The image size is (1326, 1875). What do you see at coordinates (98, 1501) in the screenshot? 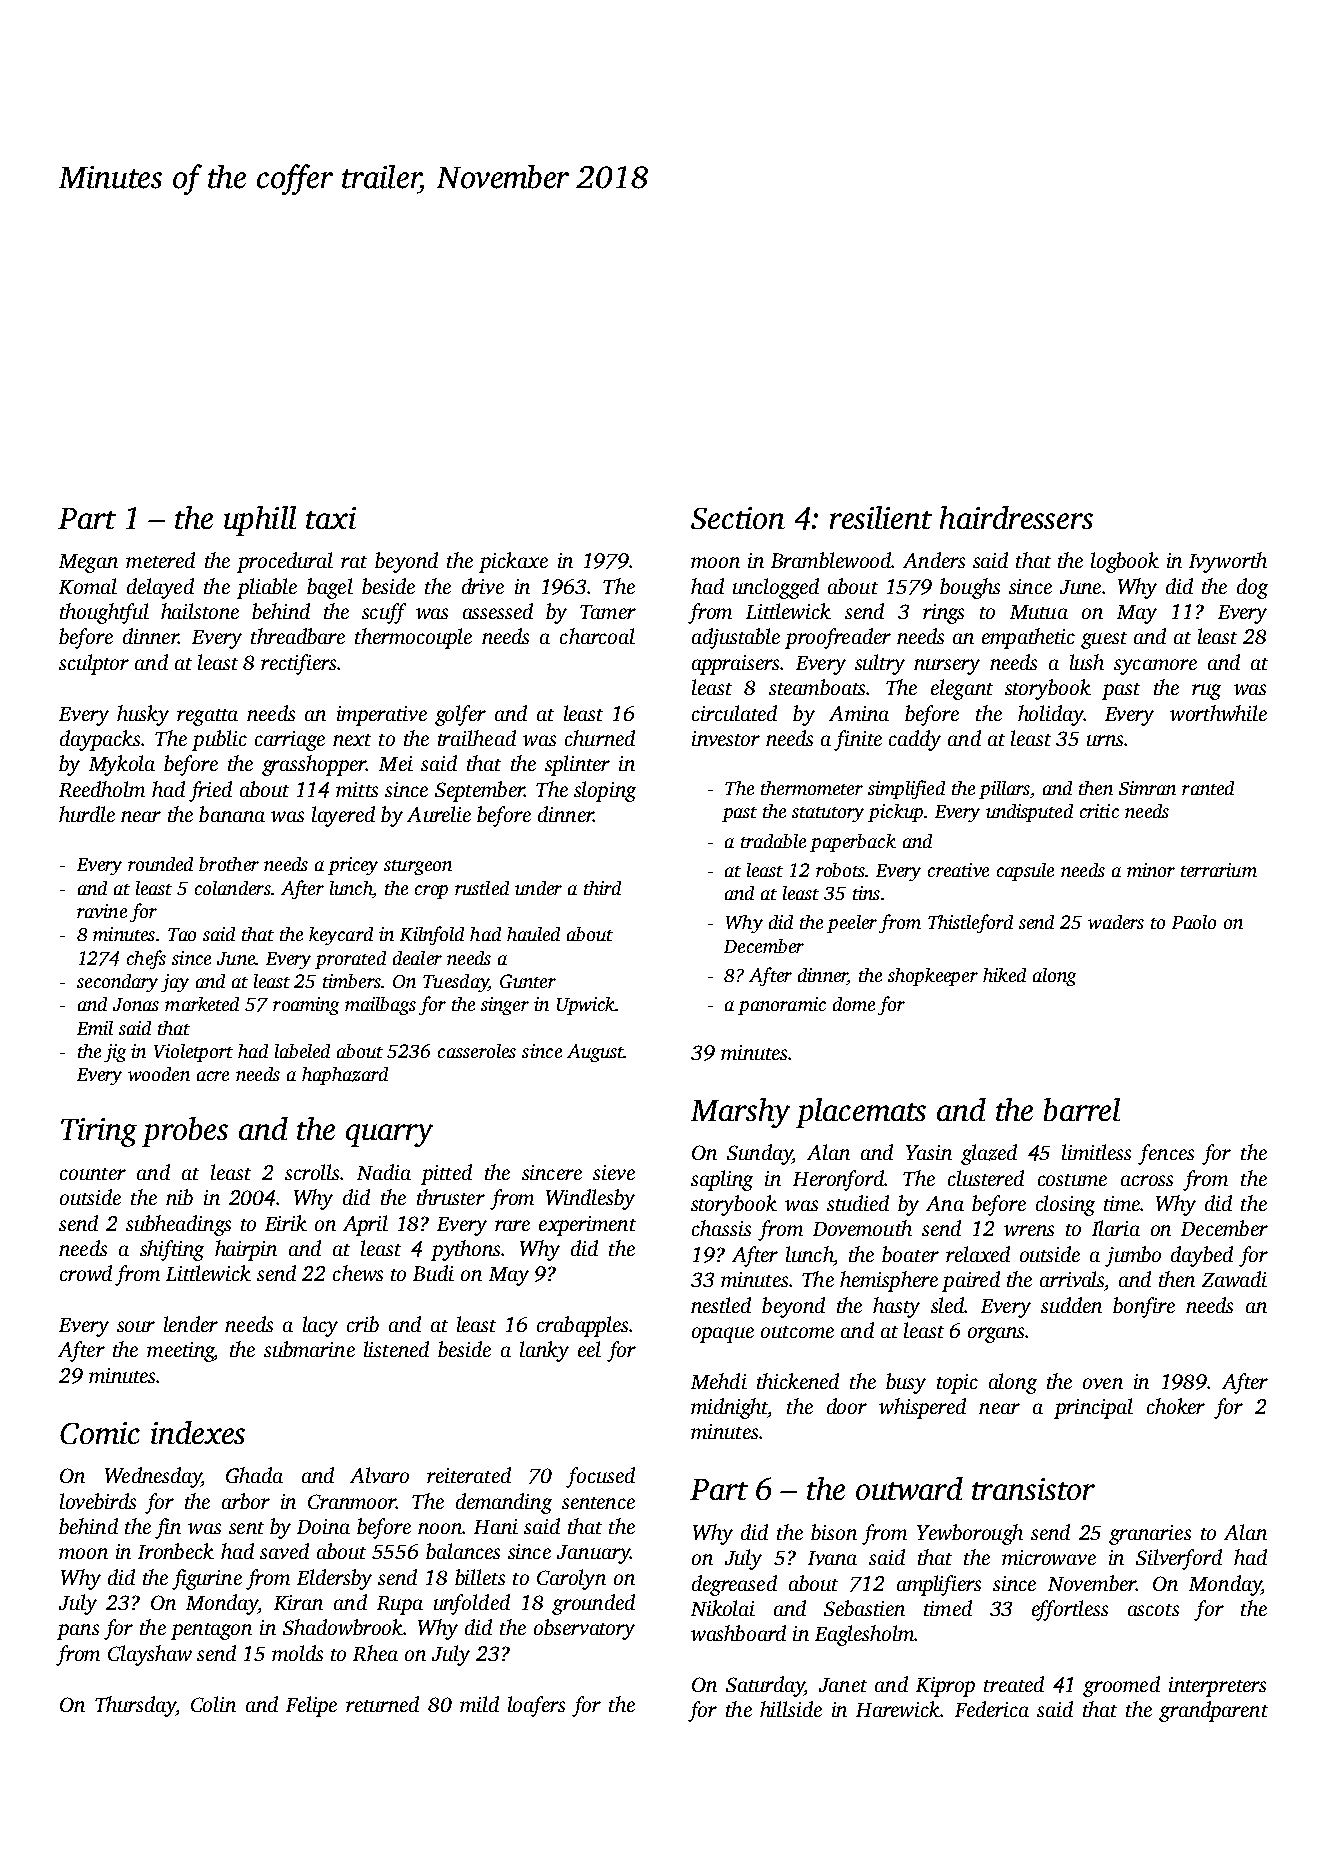
I see `lovebirds` at bounding box center [98, 1501].
